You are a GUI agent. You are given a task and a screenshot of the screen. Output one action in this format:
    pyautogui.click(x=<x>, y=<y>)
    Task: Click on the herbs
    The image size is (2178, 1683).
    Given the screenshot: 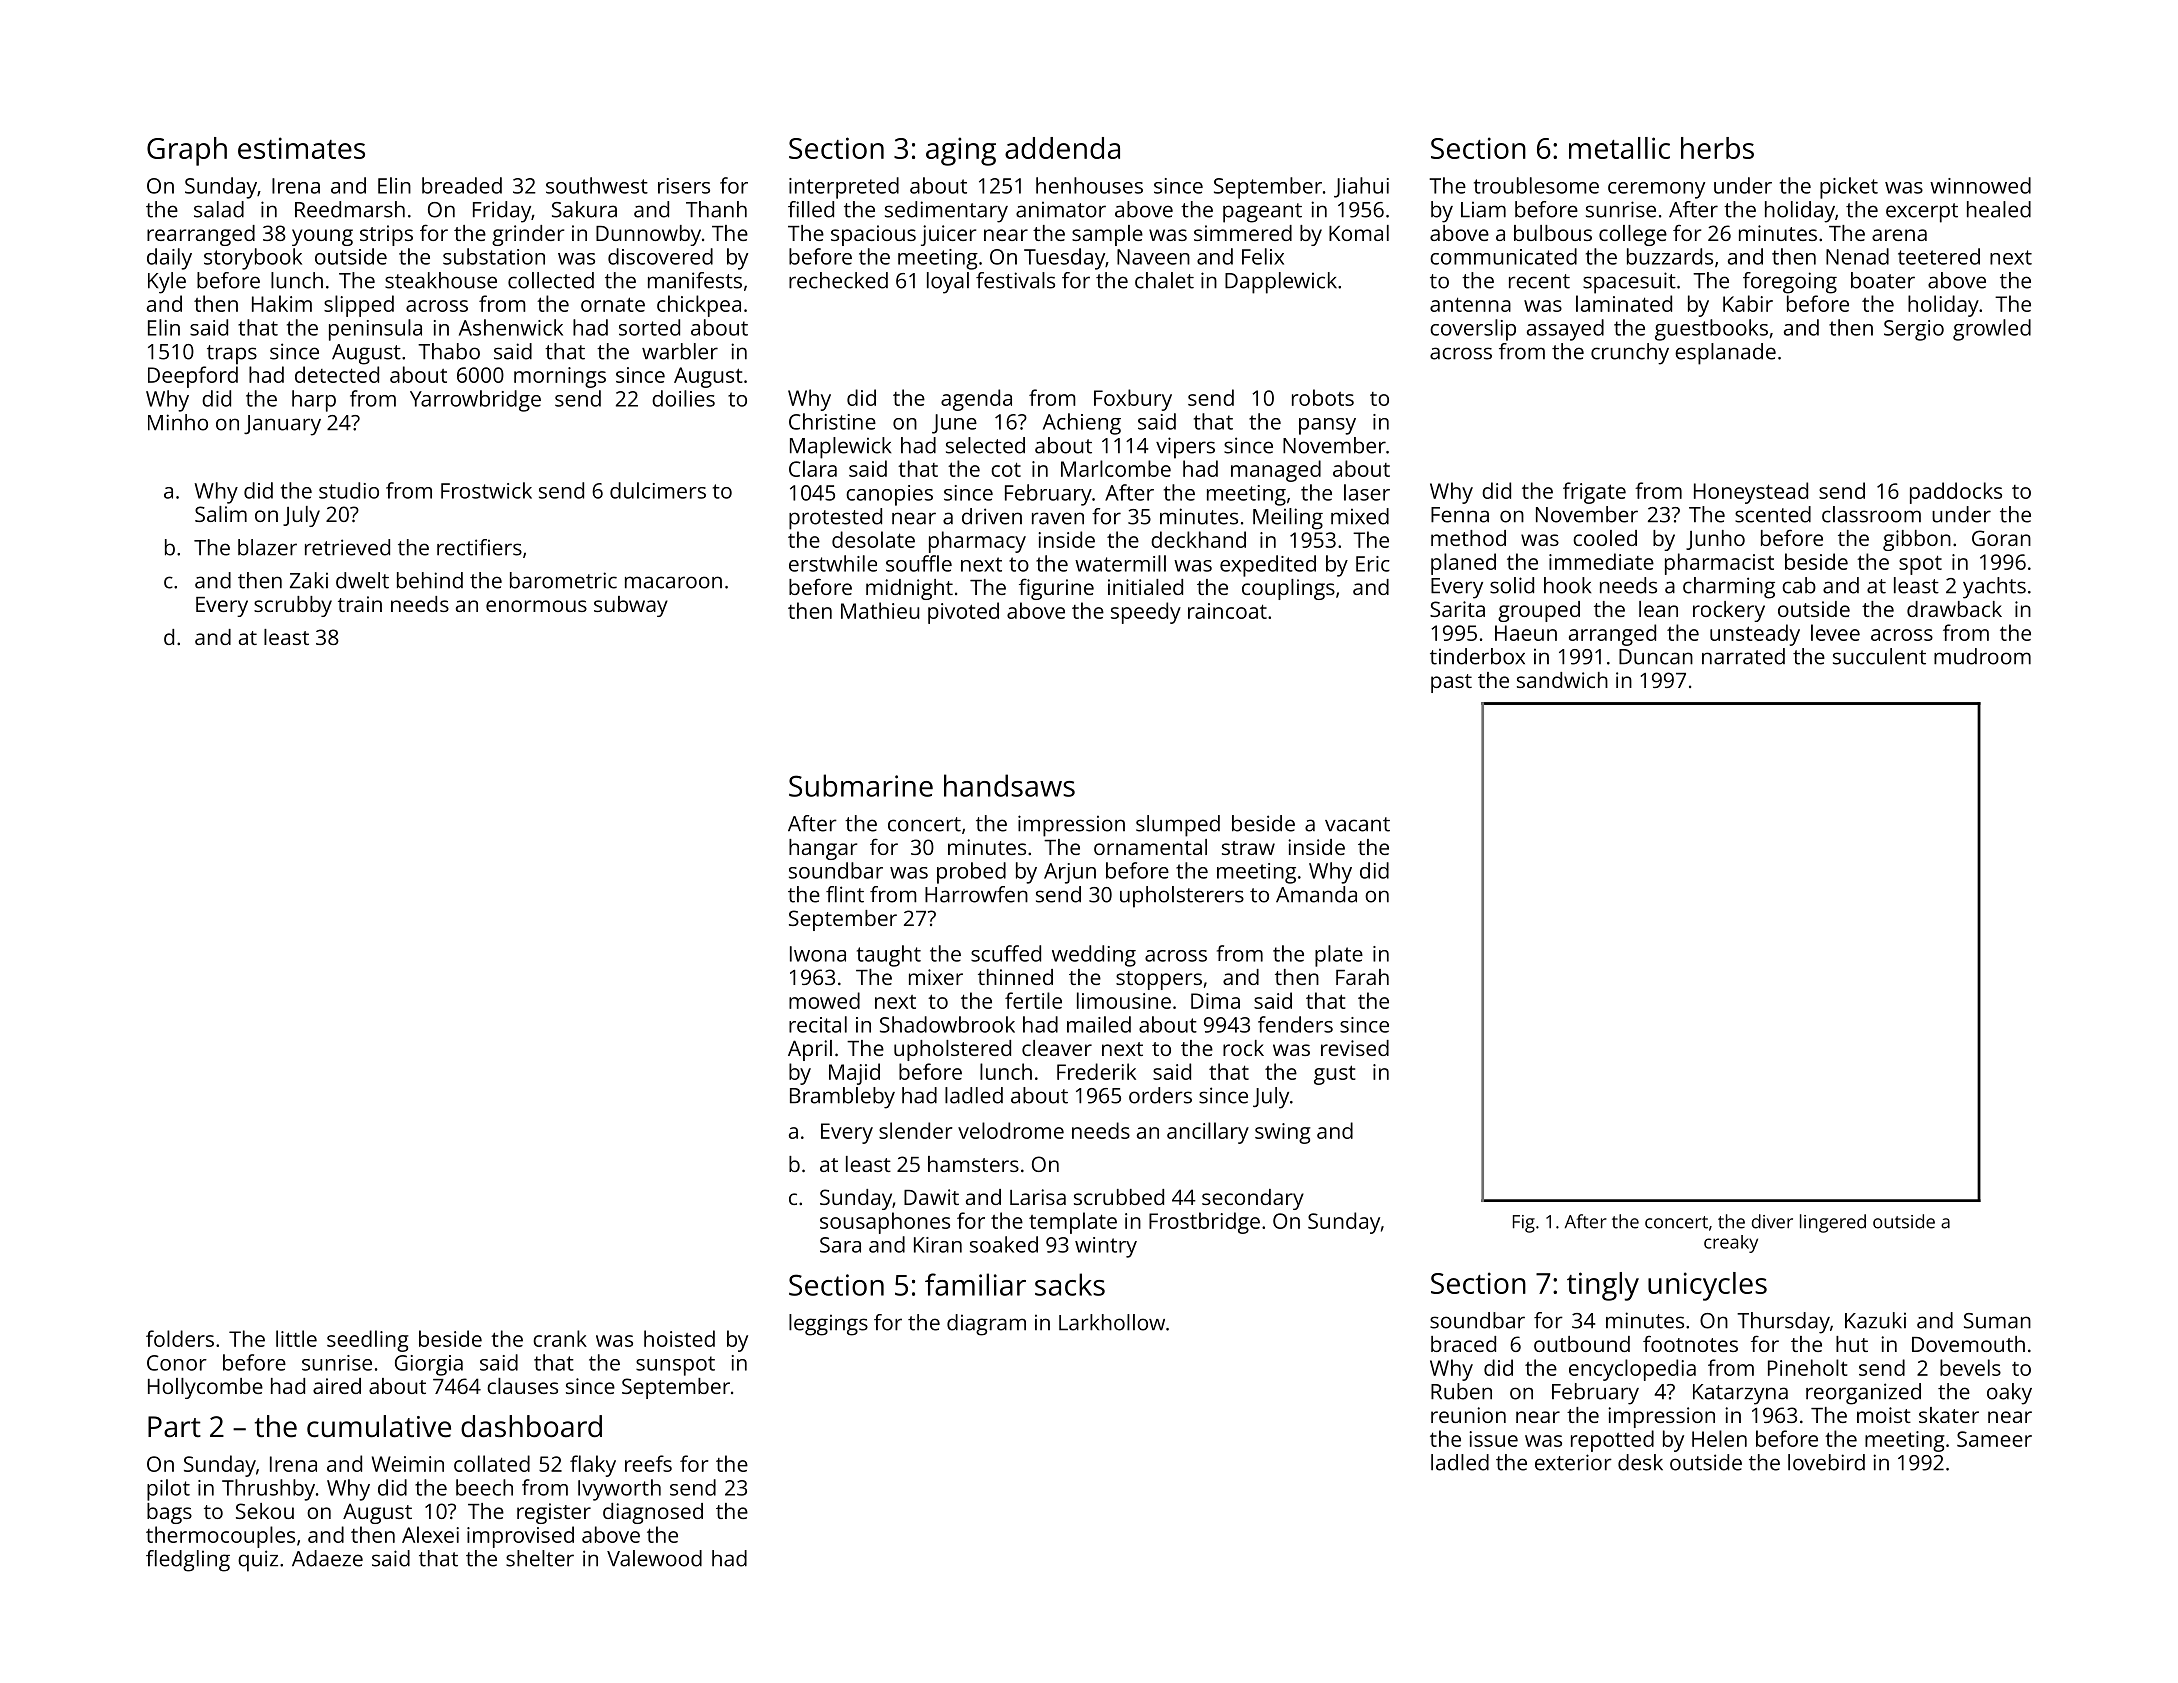 What is the action you would take?
    pyautogui.click(x=1717, y=148)
